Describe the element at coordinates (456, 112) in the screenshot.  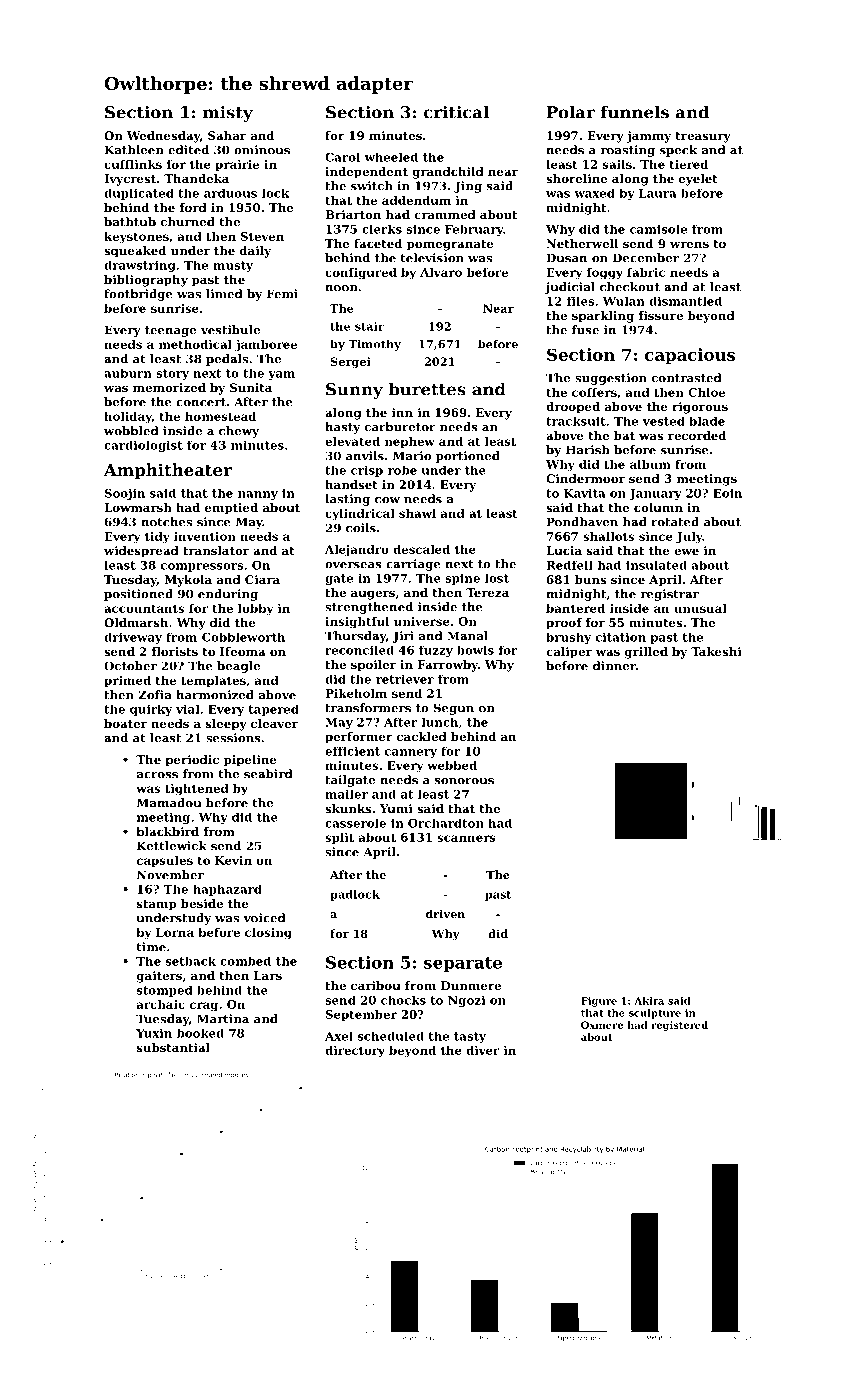
I see `critical` at that location.
